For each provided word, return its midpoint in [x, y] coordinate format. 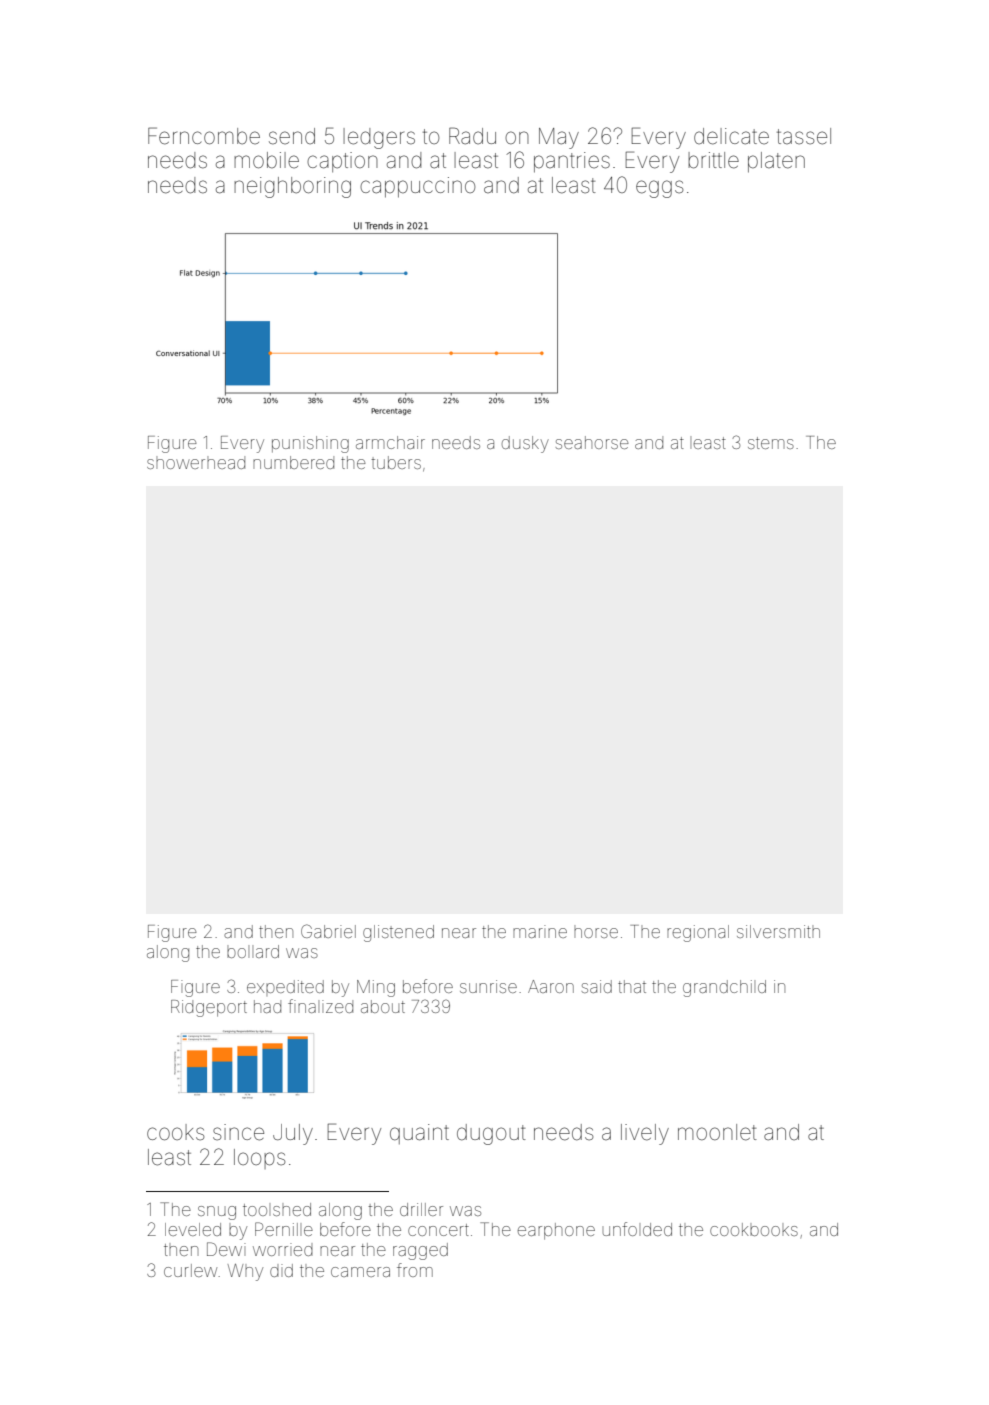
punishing [310, 444]
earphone [556, 1231]
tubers [396, 462]
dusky [525, 444]
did [281, 1270]
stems [771, 443]
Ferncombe [204, 136]
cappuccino [417, 187]
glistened [398, 933]
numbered [293, 462]
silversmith [778, 931]
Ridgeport [209, 1008]
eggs [659, 189]
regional [698, 933]
